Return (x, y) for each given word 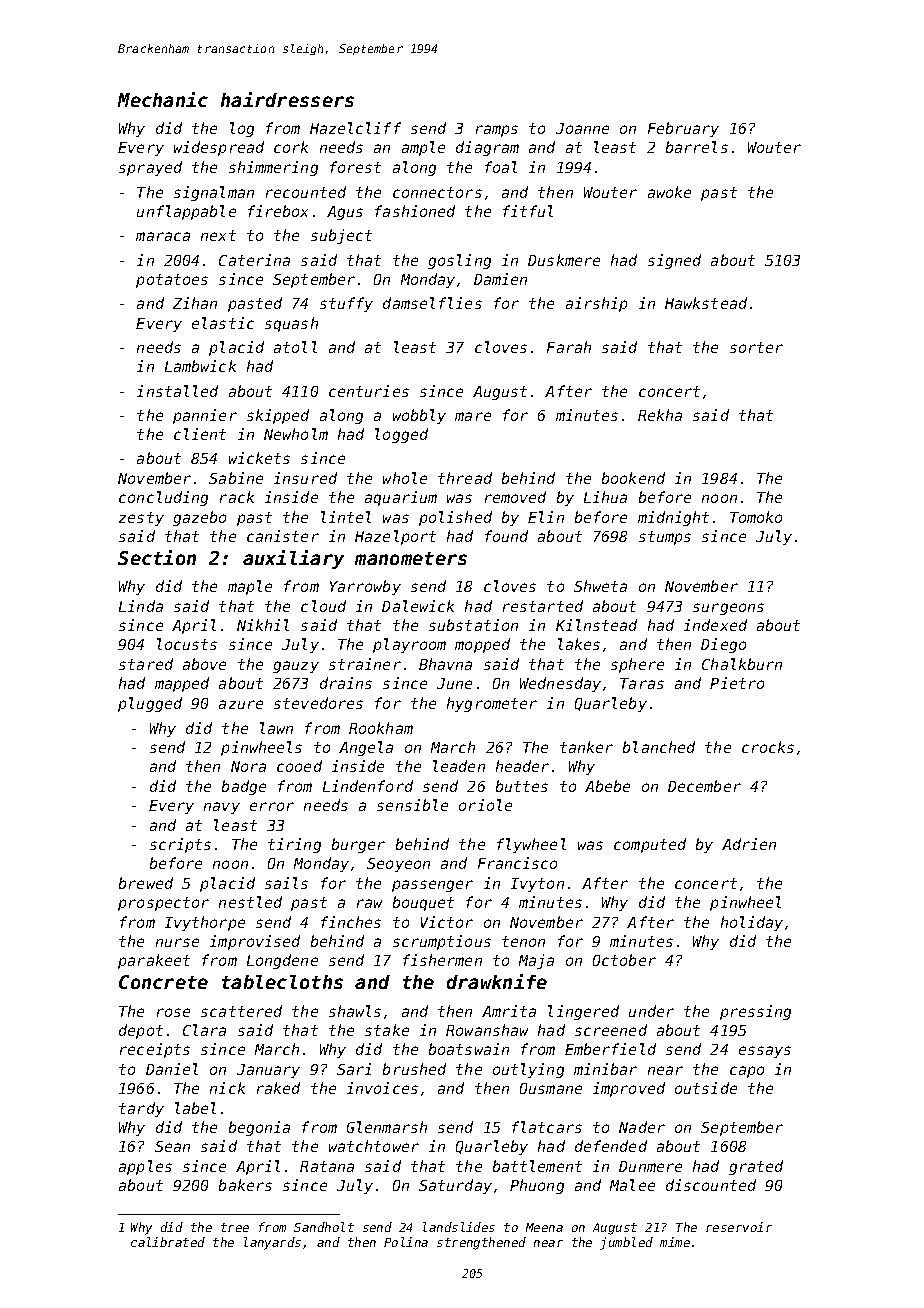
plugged (150, 704)
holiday (752, 923)
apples (145, 1167)
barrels (697, 147)
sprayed (150, 168)
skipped (278, 416)
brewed (146, 883)
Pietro (737, 683)
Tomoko (756, 517)
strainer (365, 664)
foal (501, 167)
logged (401, 435)
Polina (406, 1242)
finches (351, 922)
